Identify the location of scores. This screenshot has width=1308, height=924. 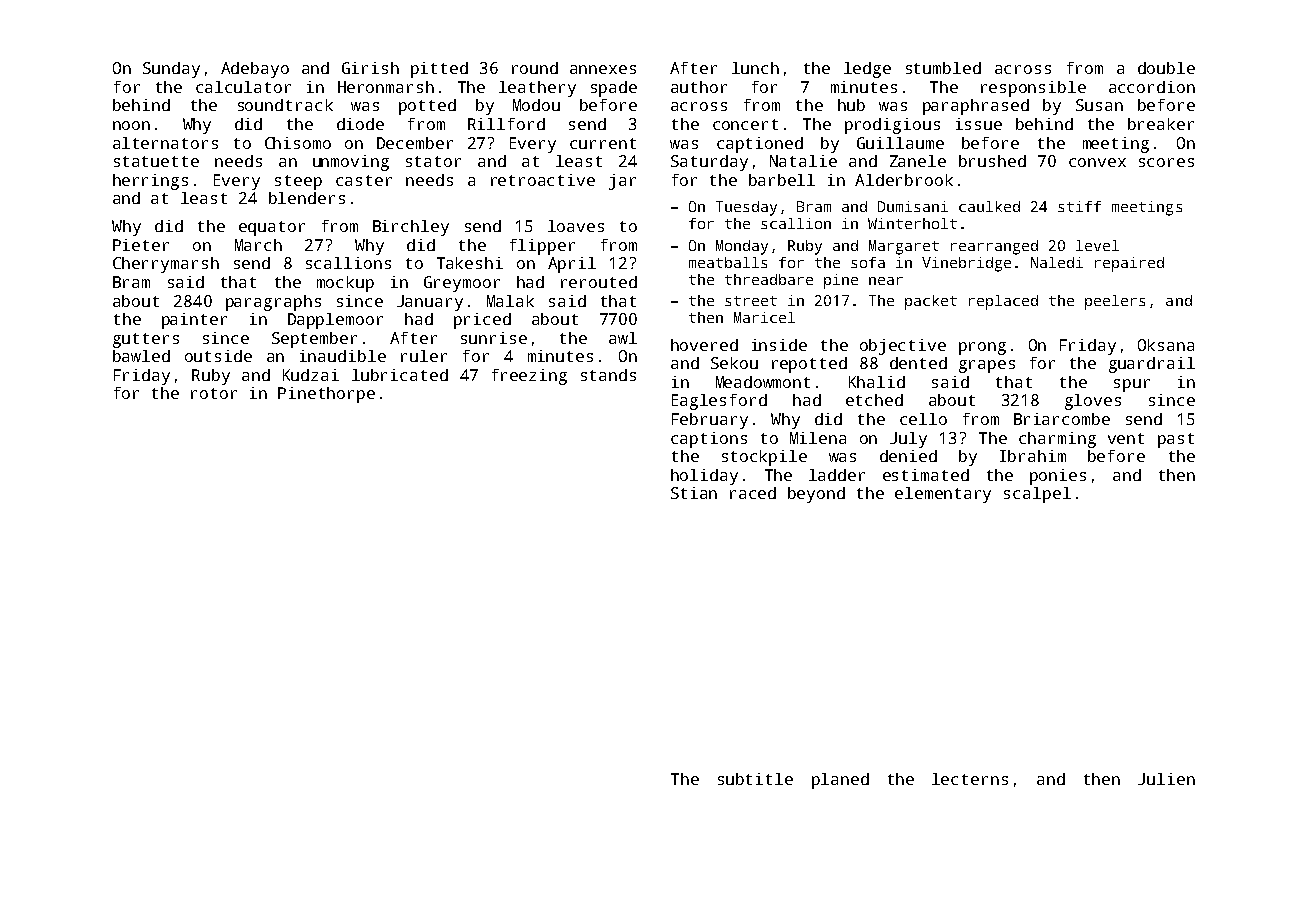
(1166, 162).
